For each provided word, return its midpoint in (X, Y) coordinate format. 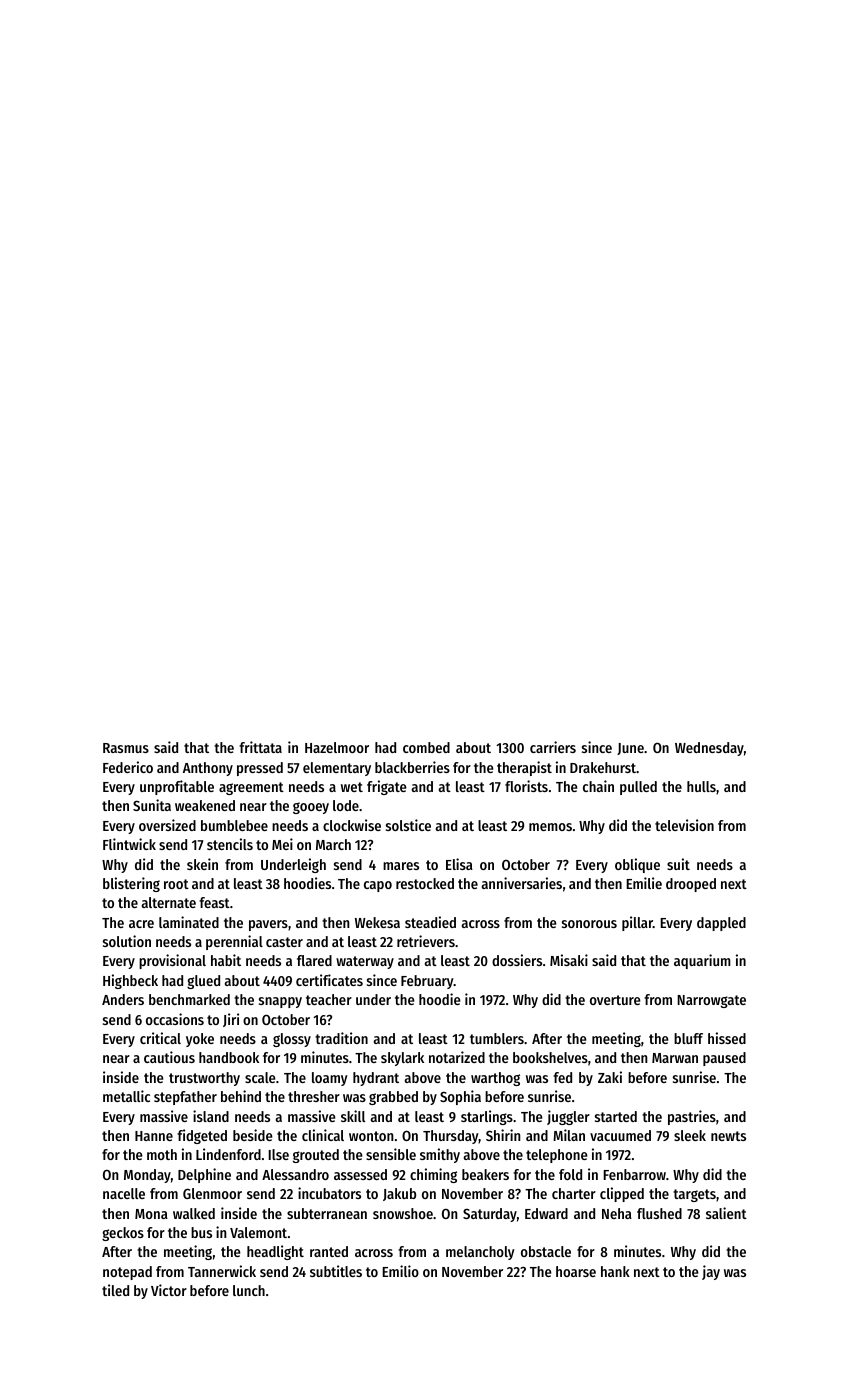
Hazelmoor (337, 747)
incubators (329, 1193)
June (630, 749)
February (427, 982)
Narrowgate (711, 1001)
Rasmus (126, 748)
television (684, 825)
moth (162, 1154)
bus (201, 1232)
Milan (569, 1135)
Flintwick (129, 844)
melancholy (480, 1253)
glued (203, 982)
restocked (425, 883)
